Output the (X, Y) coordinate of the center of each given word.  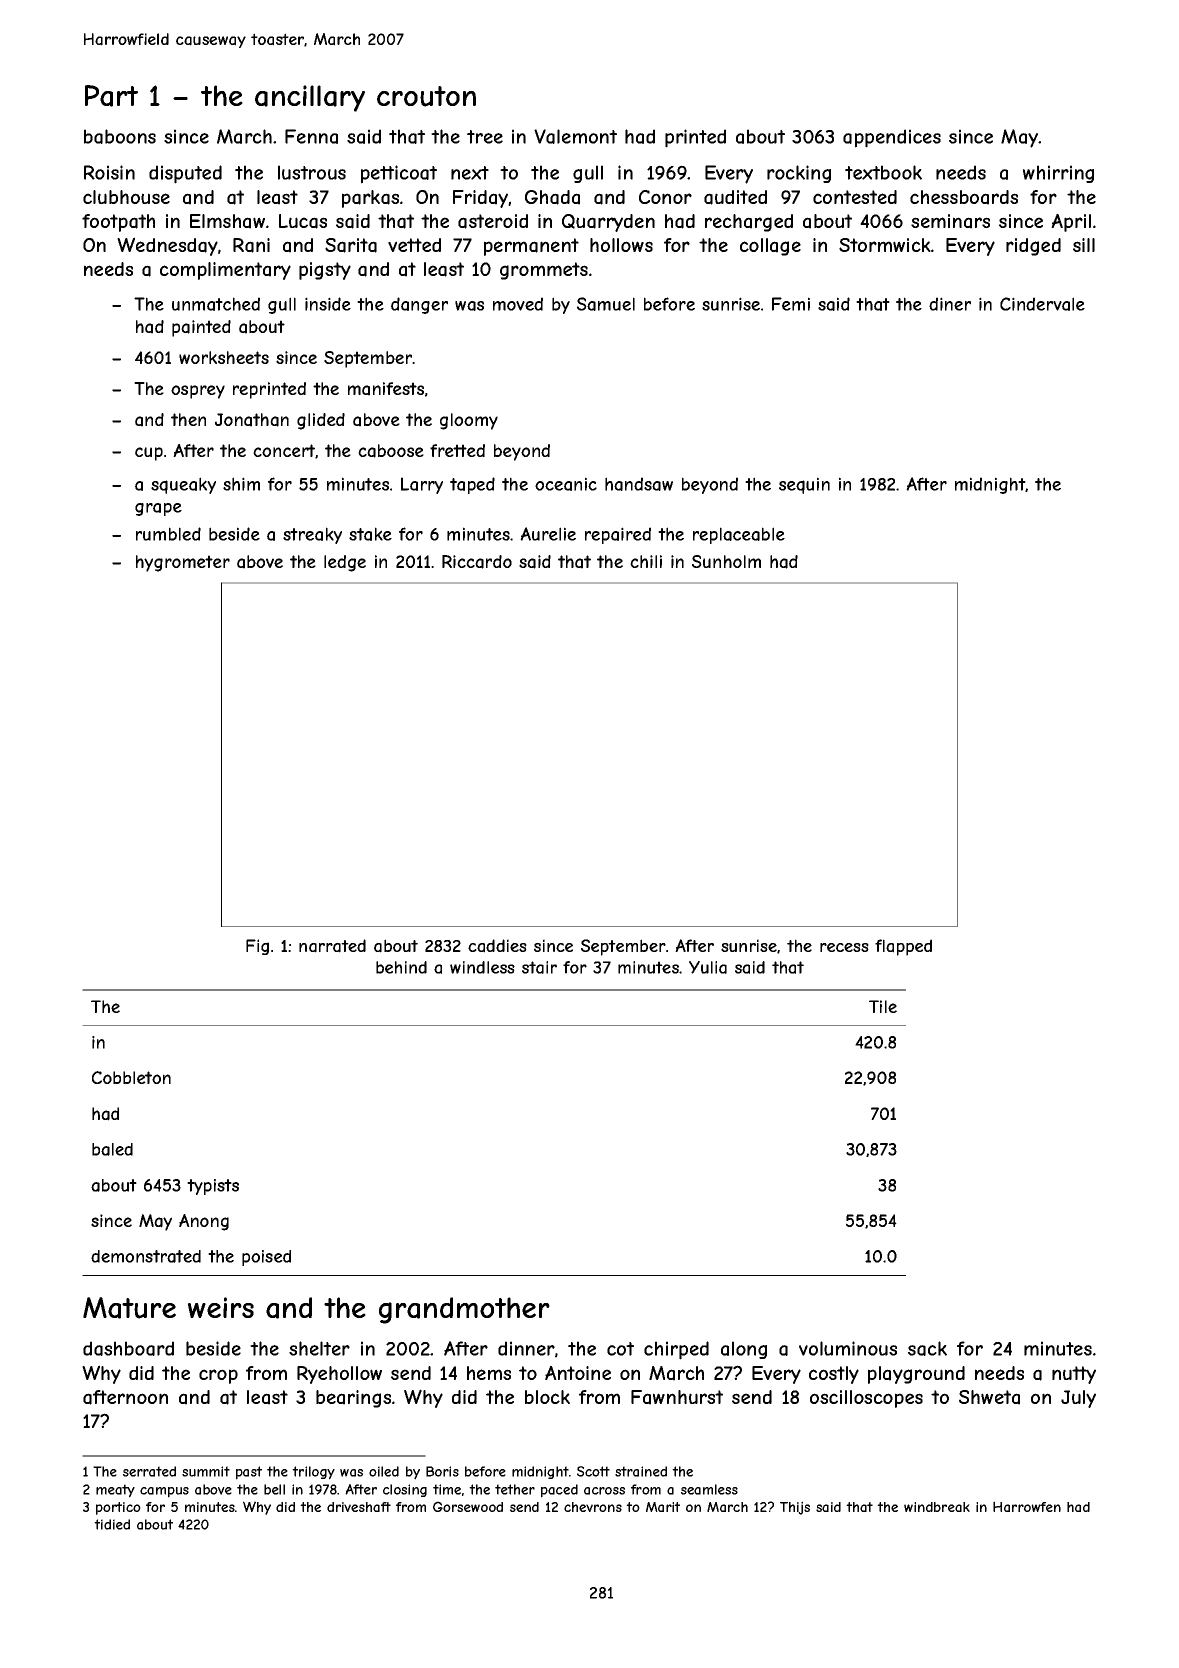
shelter (319, 1348)
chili (646, 561)
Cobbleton (131, 1077)
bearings (353, 1399)
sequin (804, 485)
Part (111, 96)
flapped (903, 947)
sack (927, 1348)
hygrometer (183, 563)
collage (770, 247)
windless (482, 967)
